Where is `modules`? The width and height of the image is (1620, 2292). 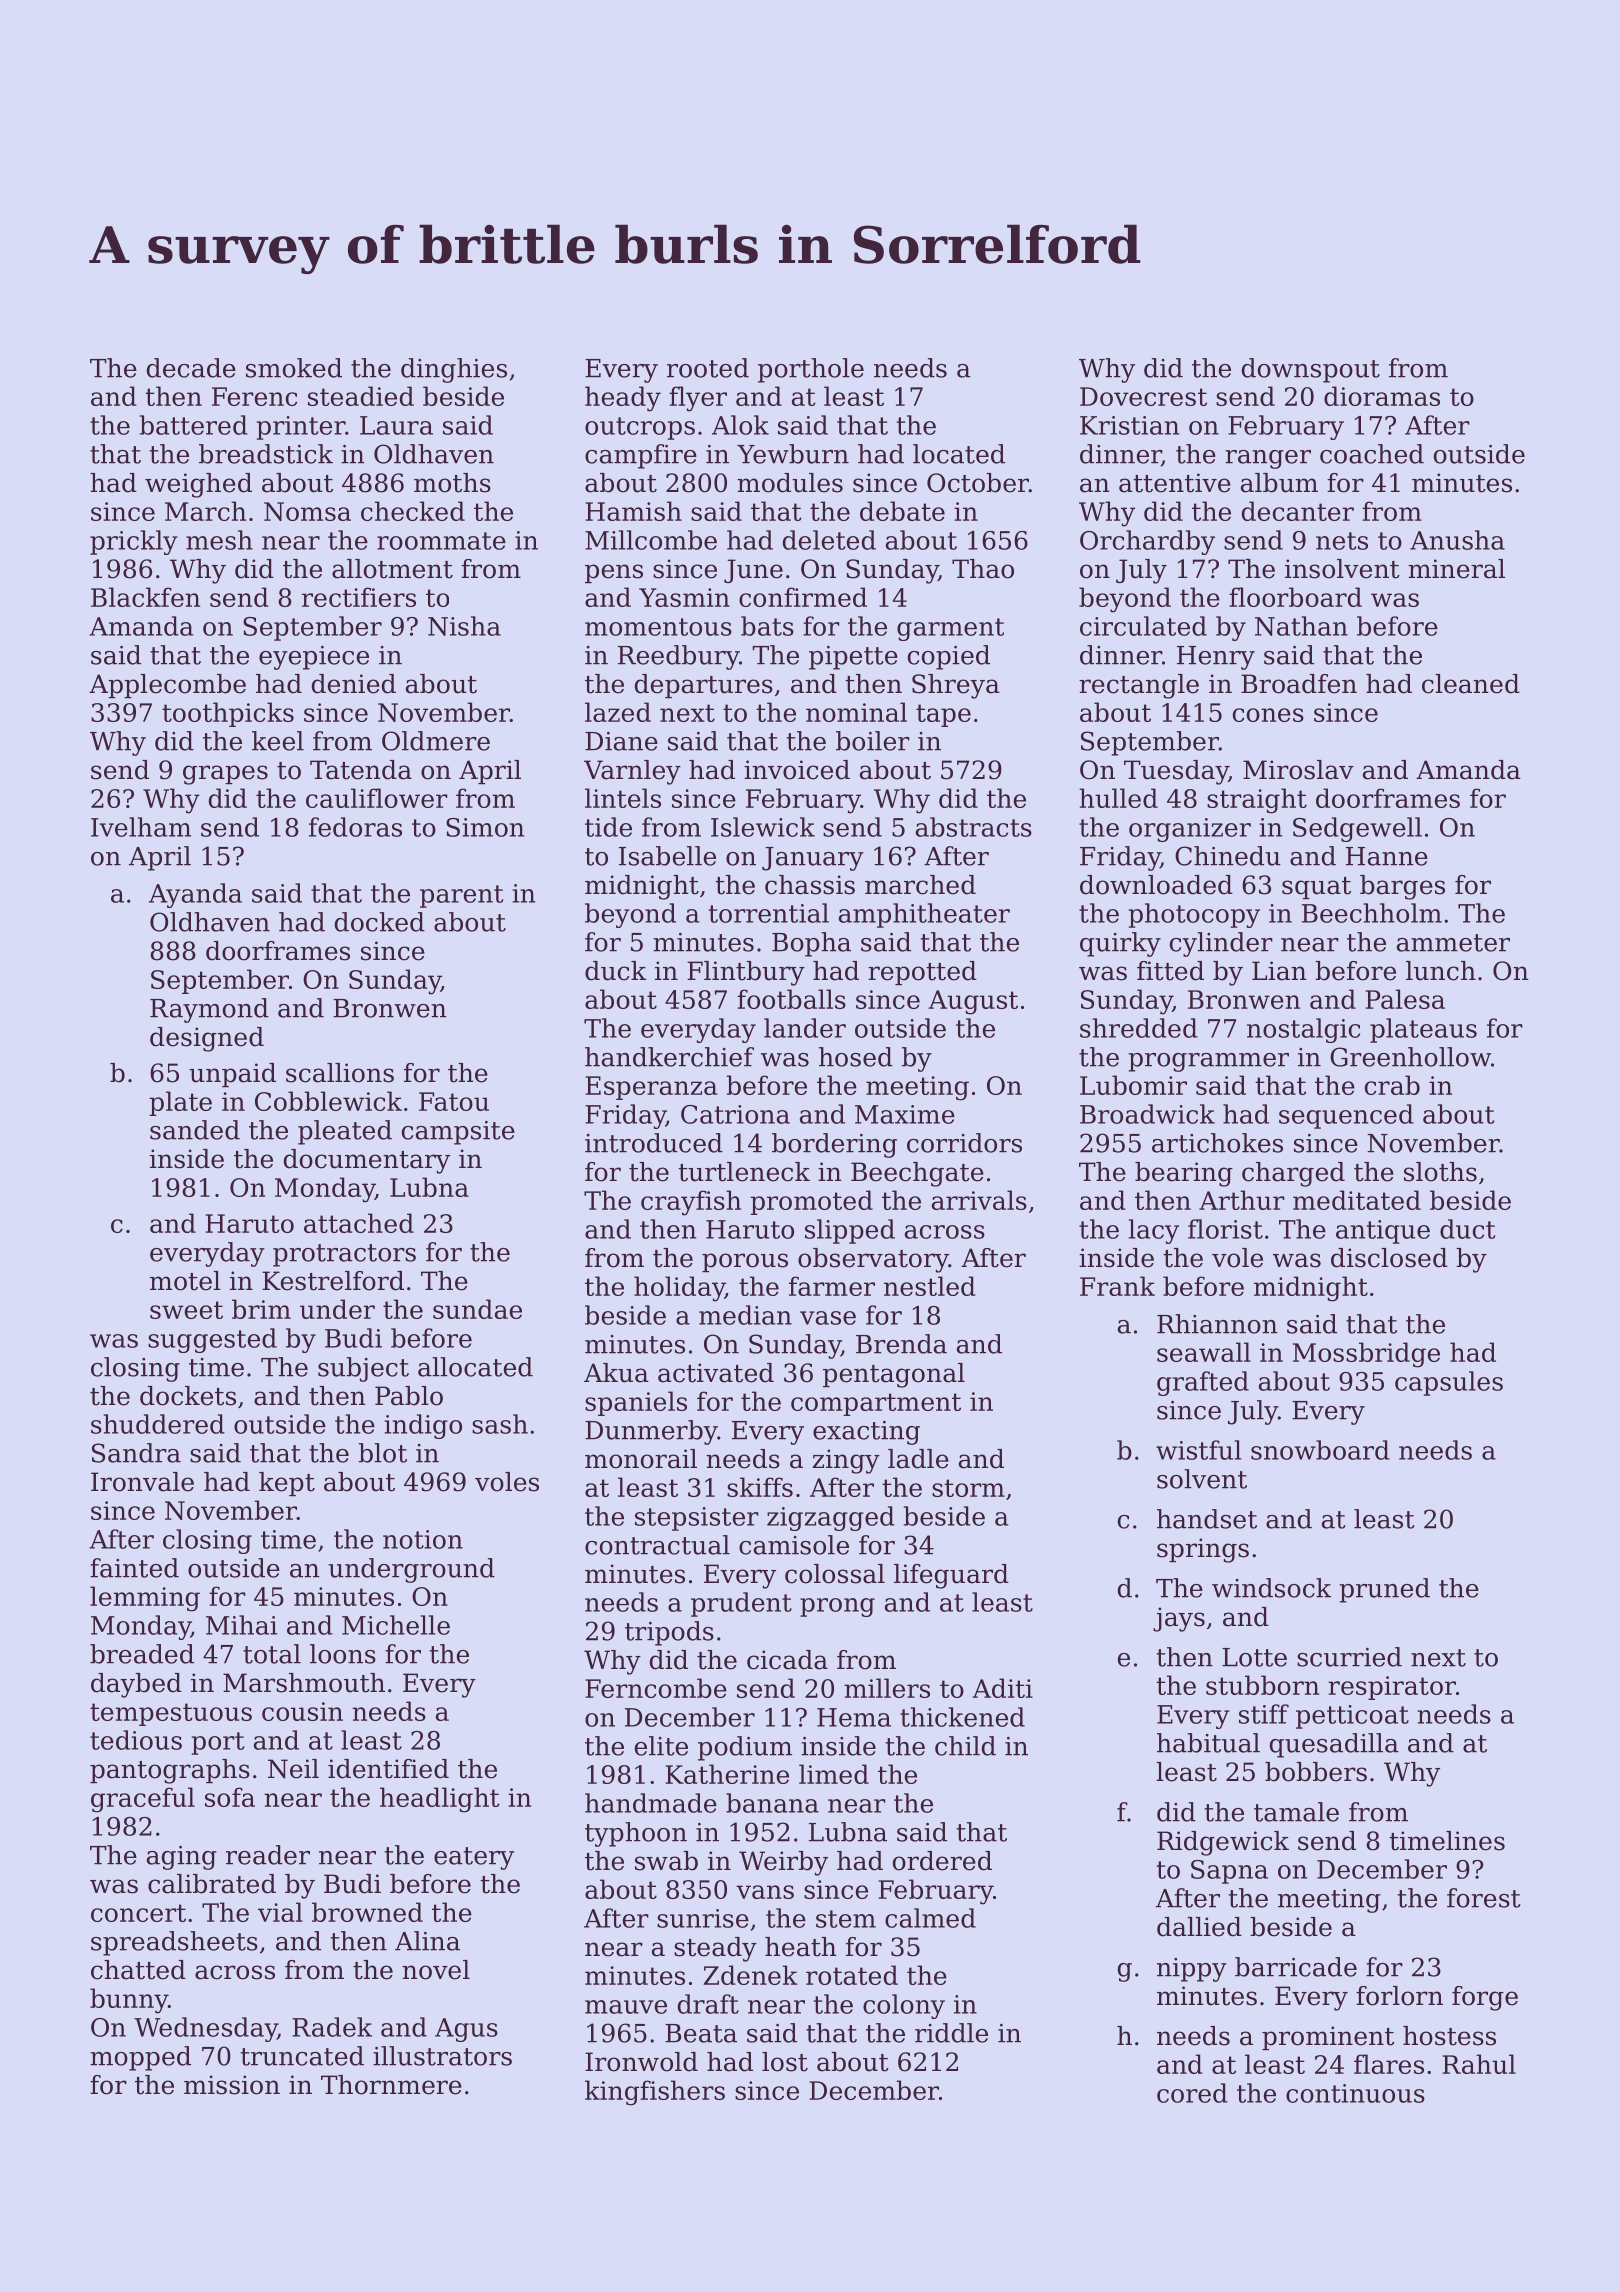
modules is located at coordinates (790, 483).
